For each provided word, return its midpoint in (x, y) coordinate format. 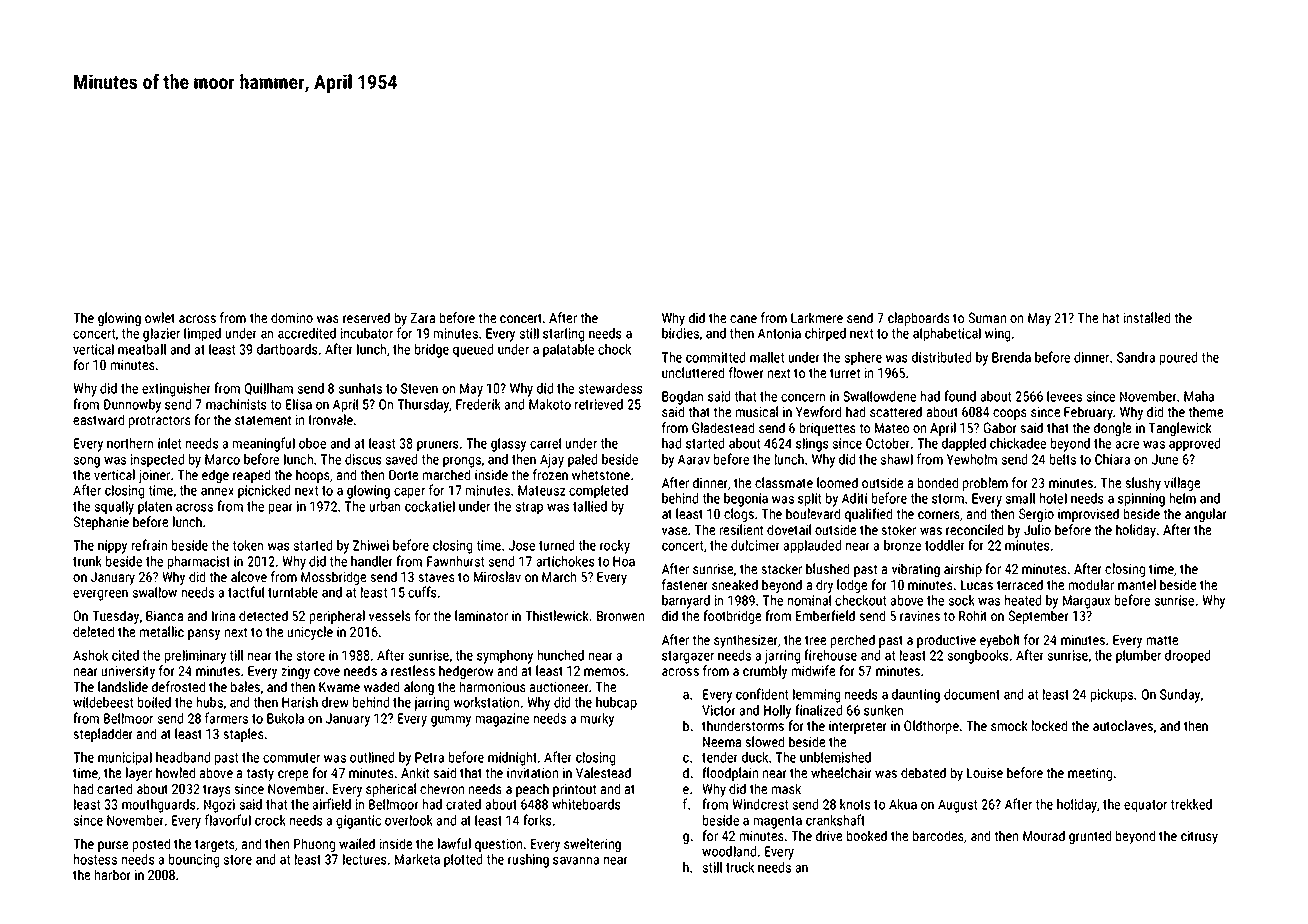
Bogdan (682, 398)
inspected (157, 461)
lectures (365, 859)
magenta (778, 822)
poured (1178, 359)
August (957, 806)
